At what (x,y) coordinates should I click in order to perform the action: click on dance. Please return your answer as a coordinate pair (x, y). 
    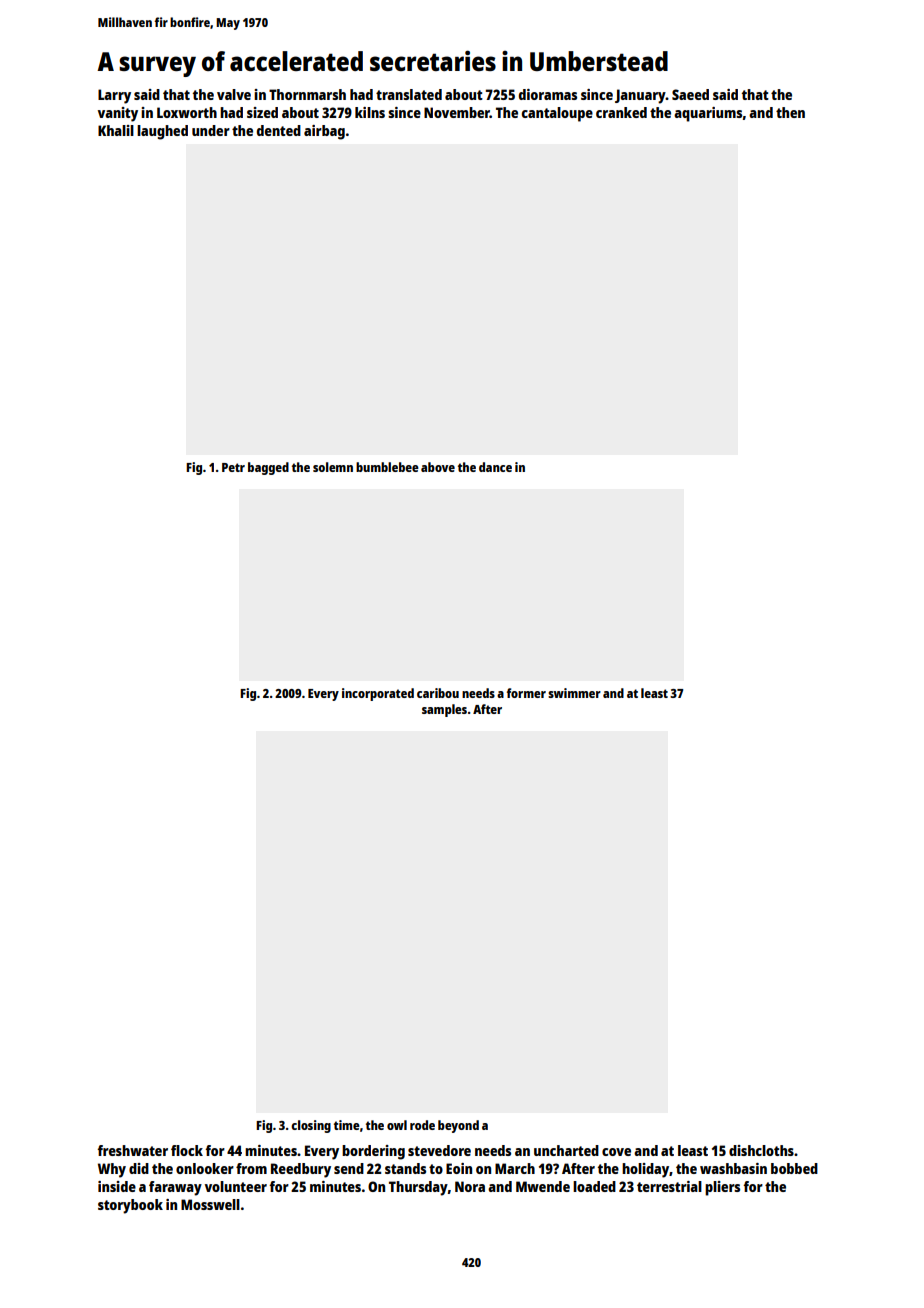
    Looking at the image, I should click on (495, 467).
